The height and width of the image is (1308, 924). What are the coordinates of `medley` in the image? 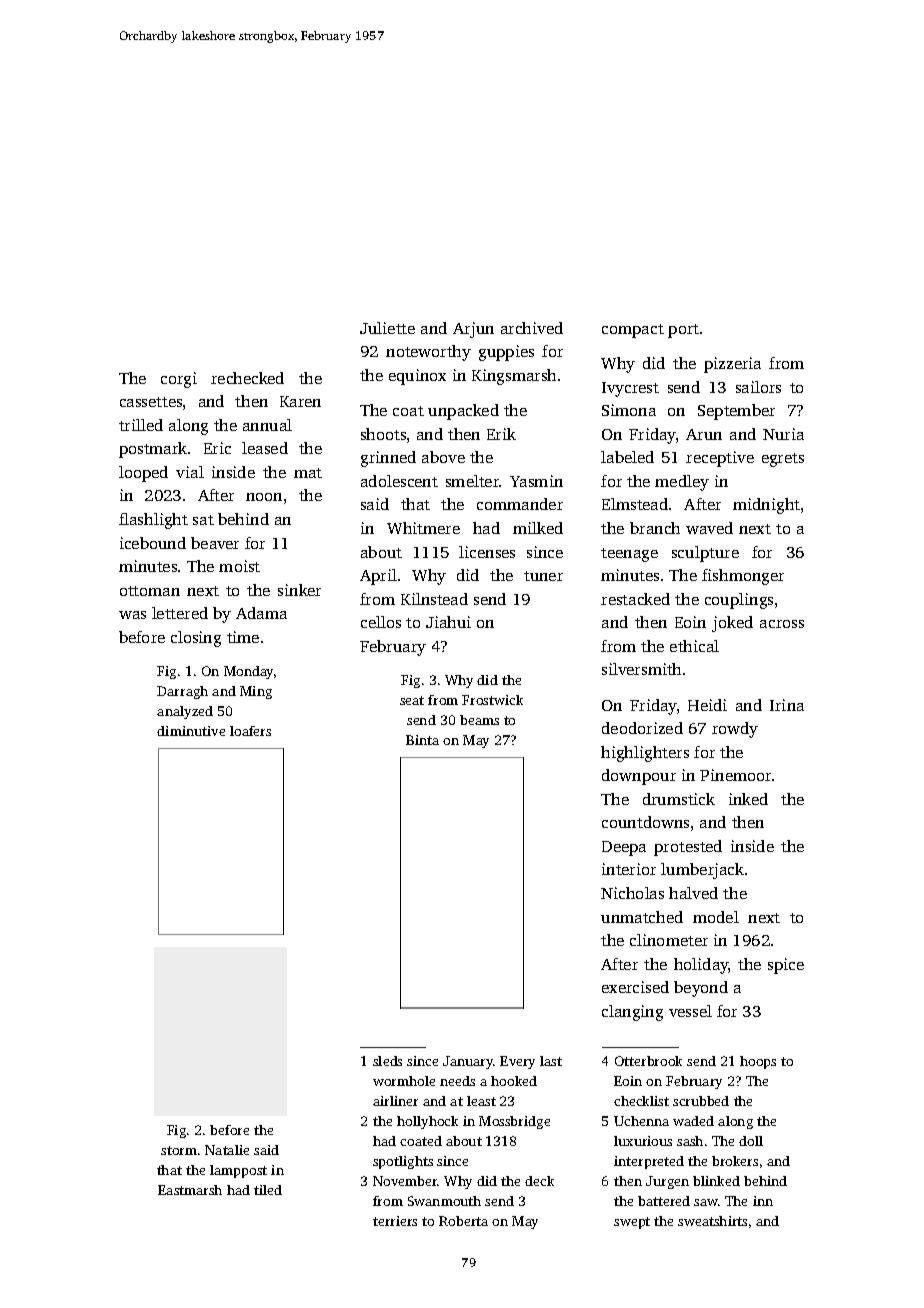 It's located at (682, 483).
